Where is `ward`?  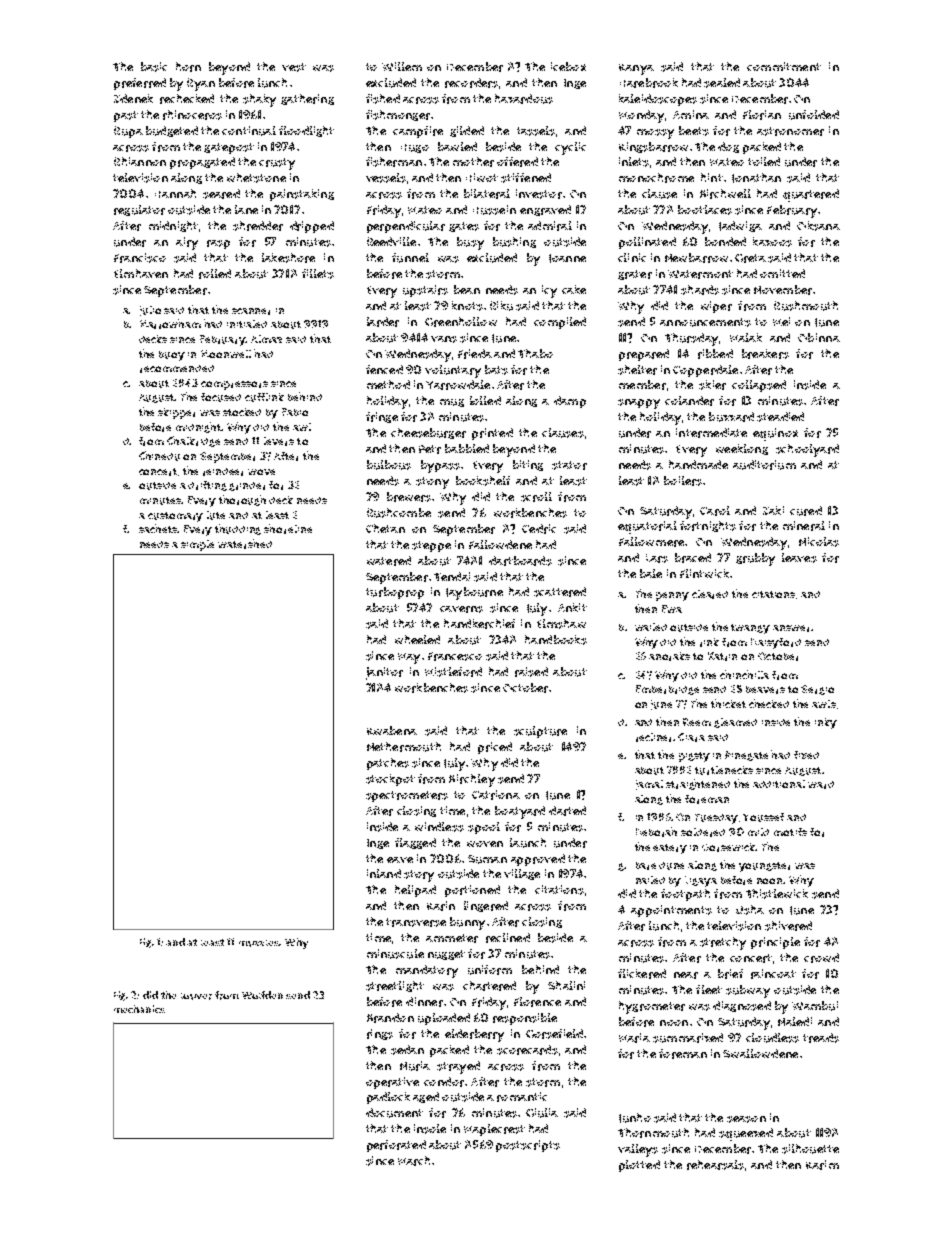
ward is located at coordinates (821, 785).
